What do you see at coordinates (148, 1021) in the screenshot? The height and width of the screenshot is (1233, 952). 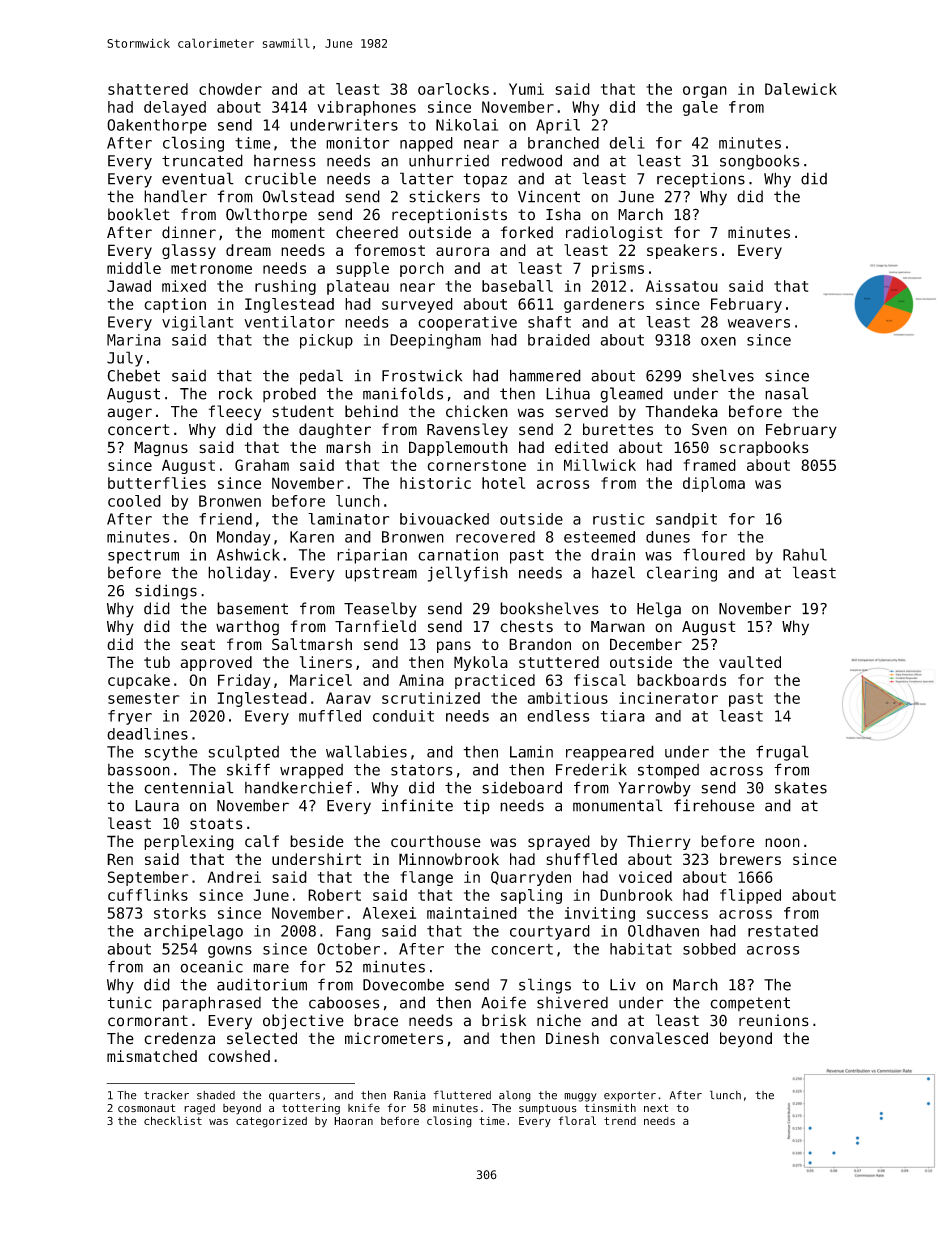 I see `cormorant` at bounding box center [148, 1021].
